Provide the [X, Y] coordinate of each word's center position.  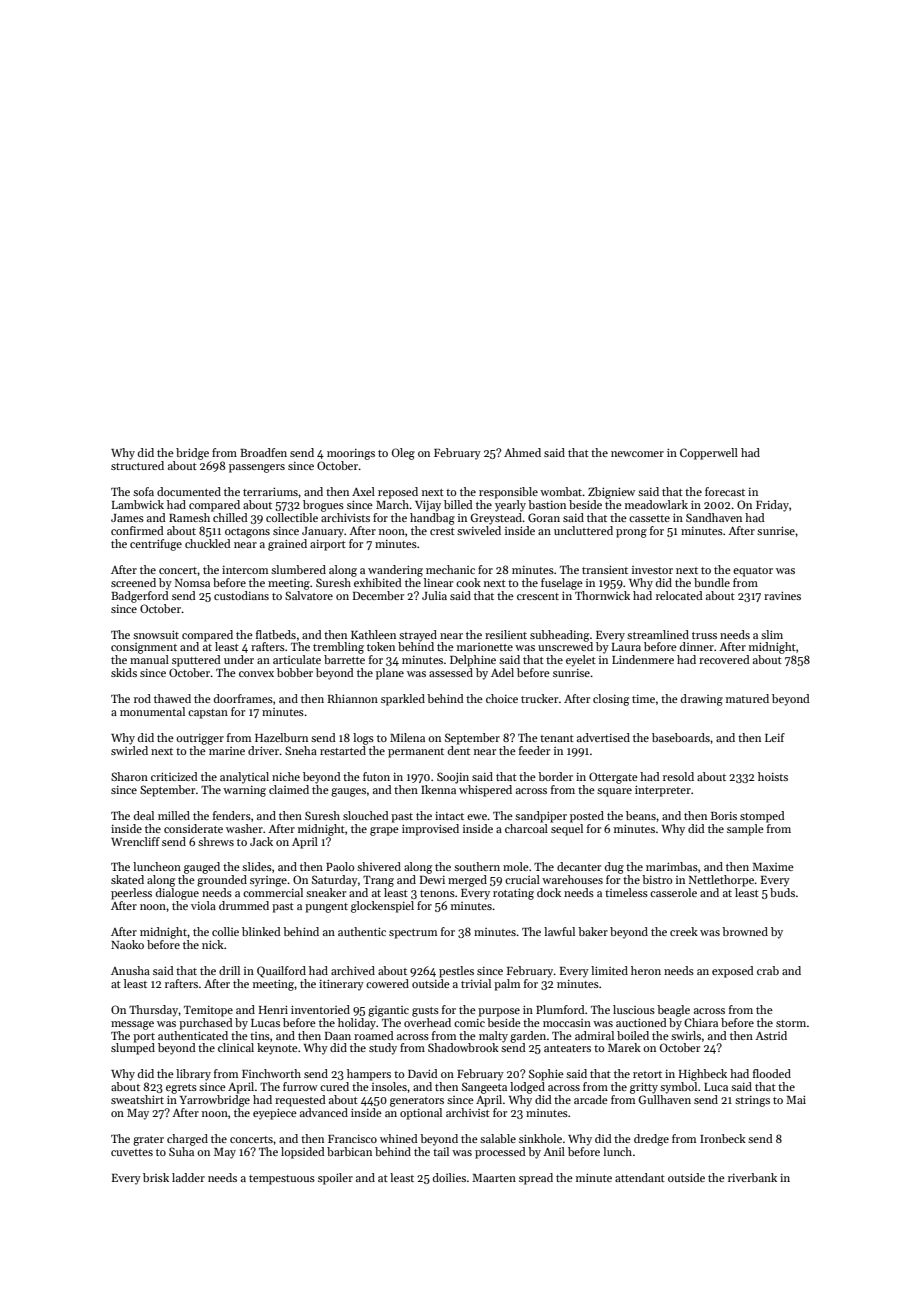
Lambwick [138, 504]
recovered [724, 659]
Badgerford [140, 597]
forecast [725, 491]
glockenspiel [382, 907]
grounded [222, 881]
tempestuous [282, 1180]
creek [684, 931]
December [378, 595]
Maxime [773, 867]
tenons [437, 893]
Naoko [127, 944]
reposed [398, 493]
